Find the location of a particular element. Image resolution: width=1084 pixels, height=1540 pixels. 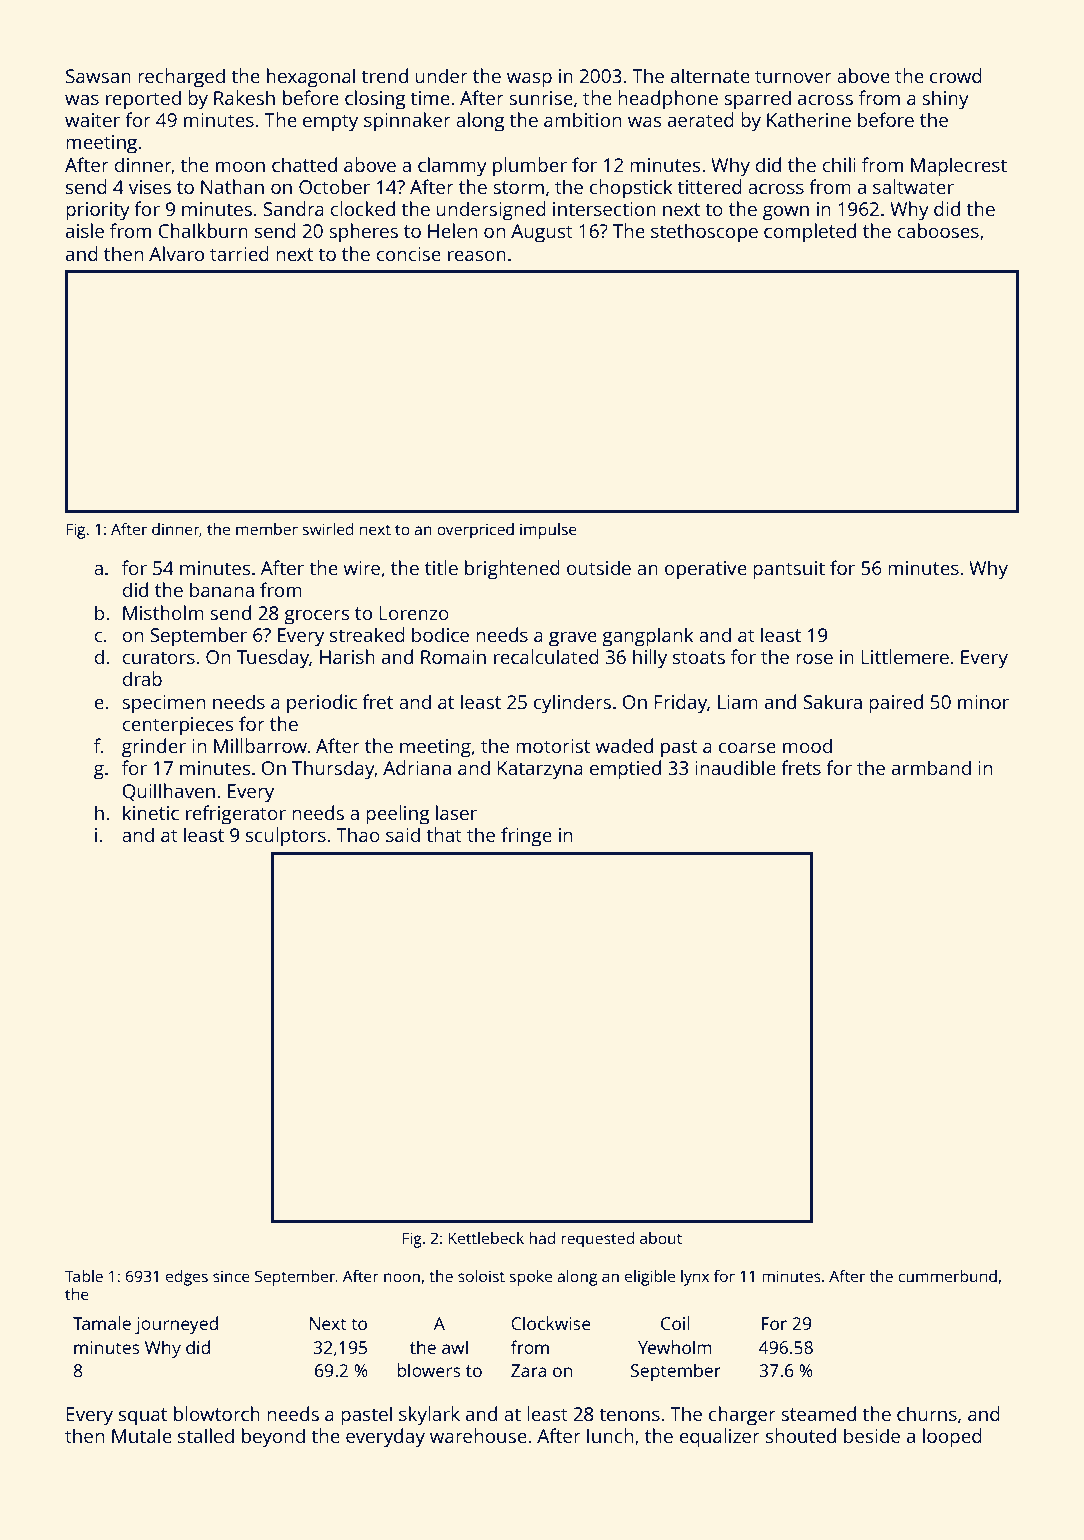

concise is located at coordinates (408, 254).
